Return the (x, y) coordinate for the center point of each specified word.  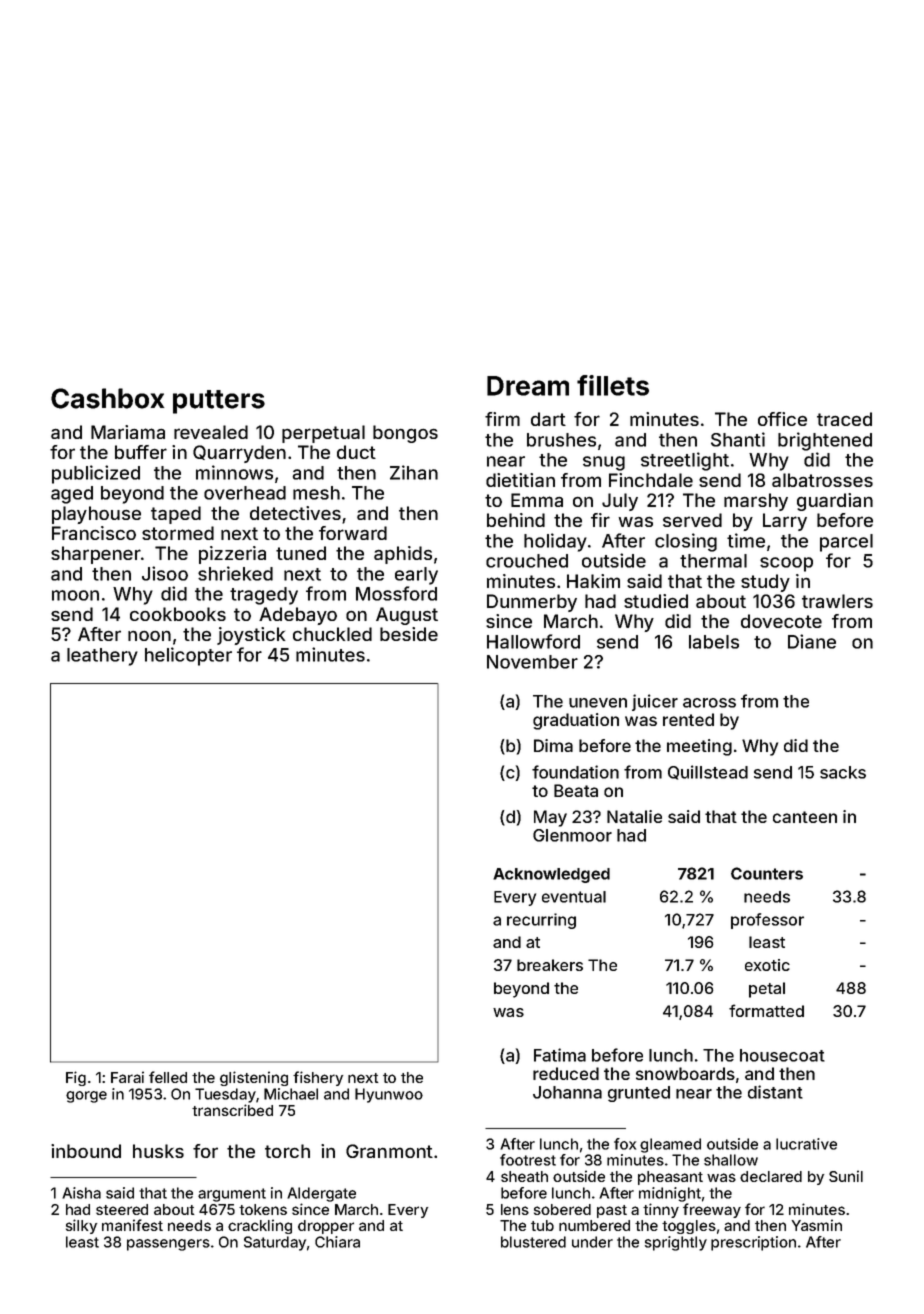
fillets (613, 385)
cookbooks (178, 614)
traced (844, 419)
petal (767, 990)
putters (219, 402)
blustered (533, 1242)
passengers (168, 1245)
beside (409, 634)
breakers (550, 965)
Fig (76, 1078)
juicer (655, 702)
